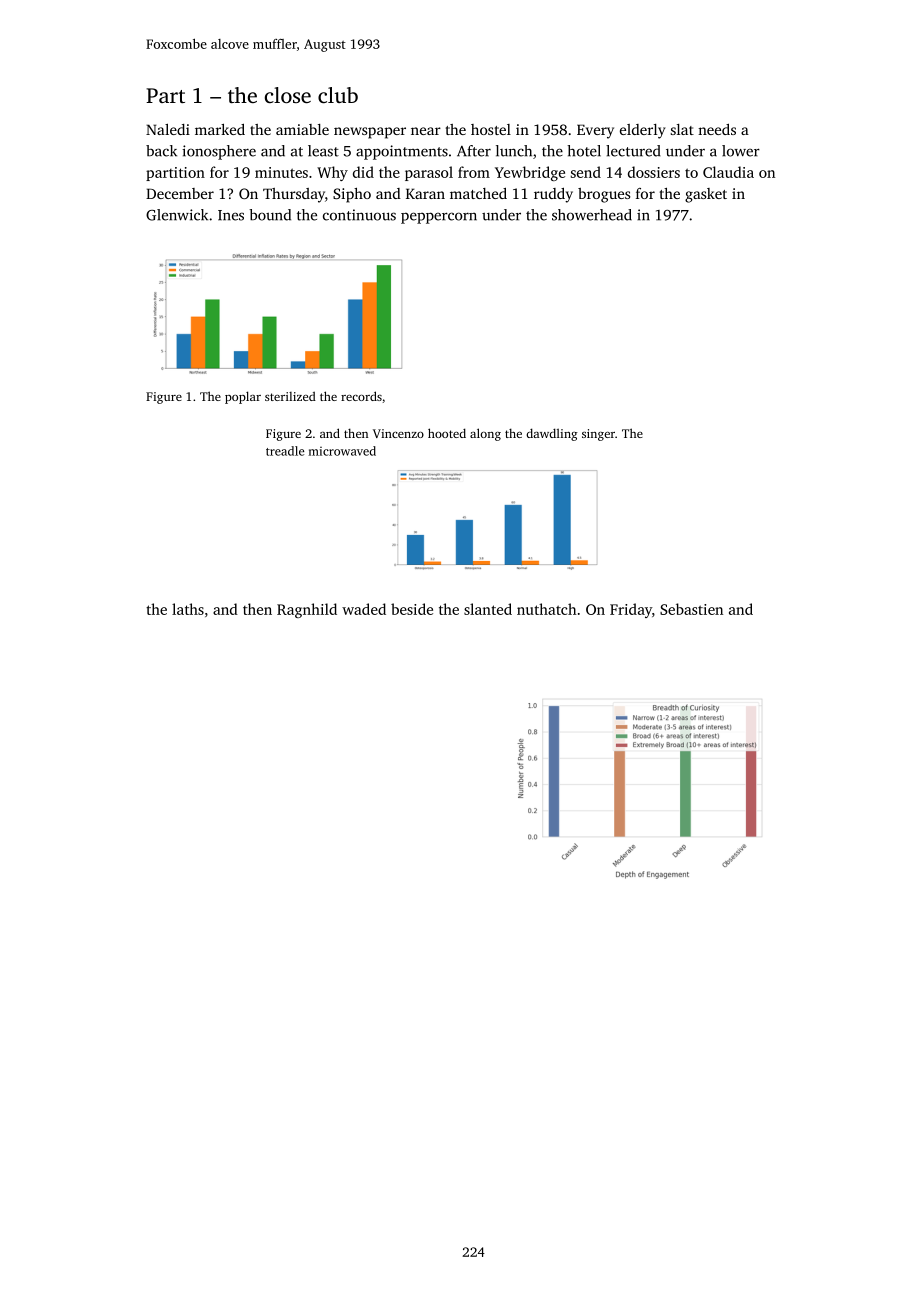  I want to click on records, so click(361, 396).
